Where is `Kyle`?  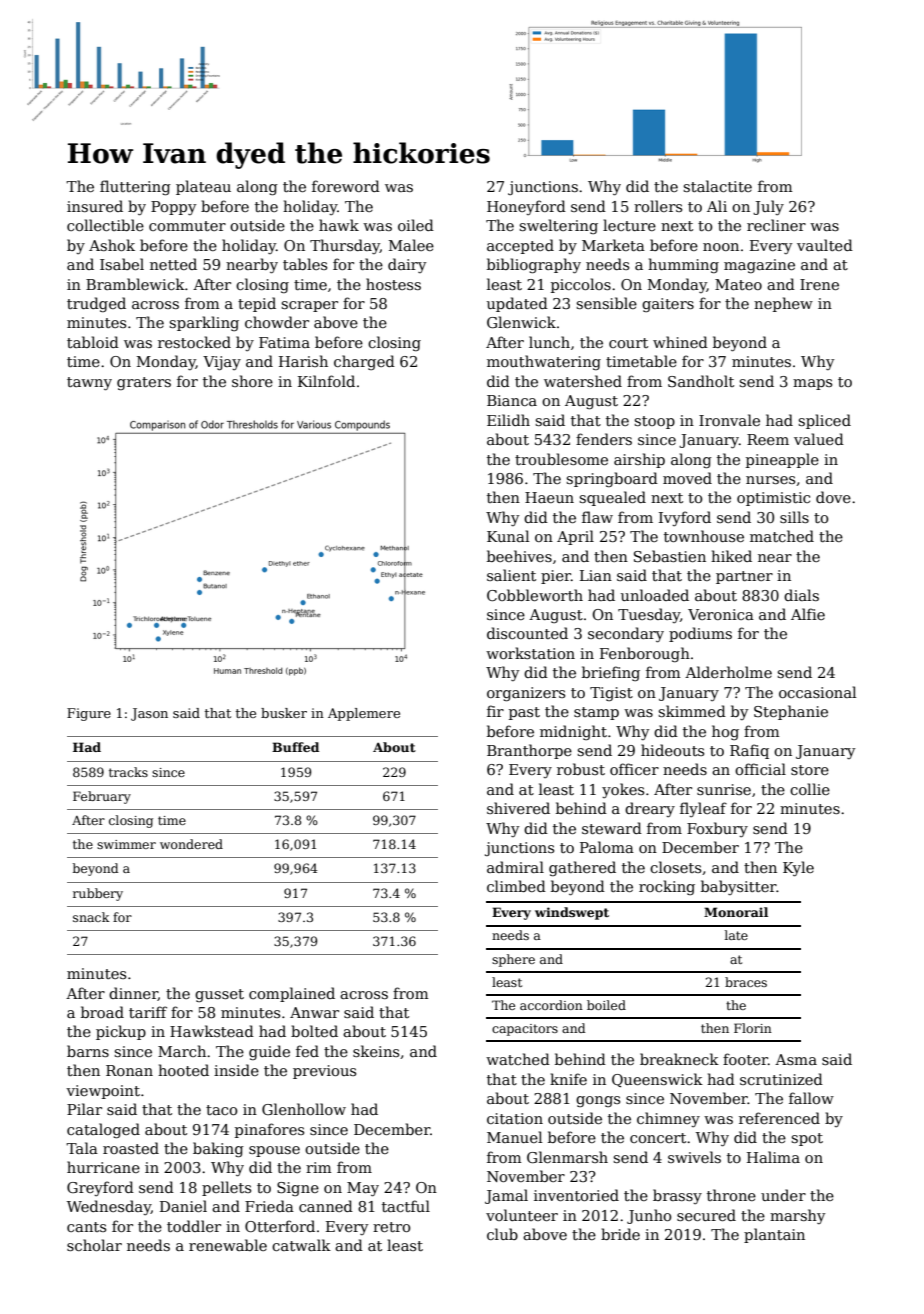 Kyle is located at coordinates (798, 868).
